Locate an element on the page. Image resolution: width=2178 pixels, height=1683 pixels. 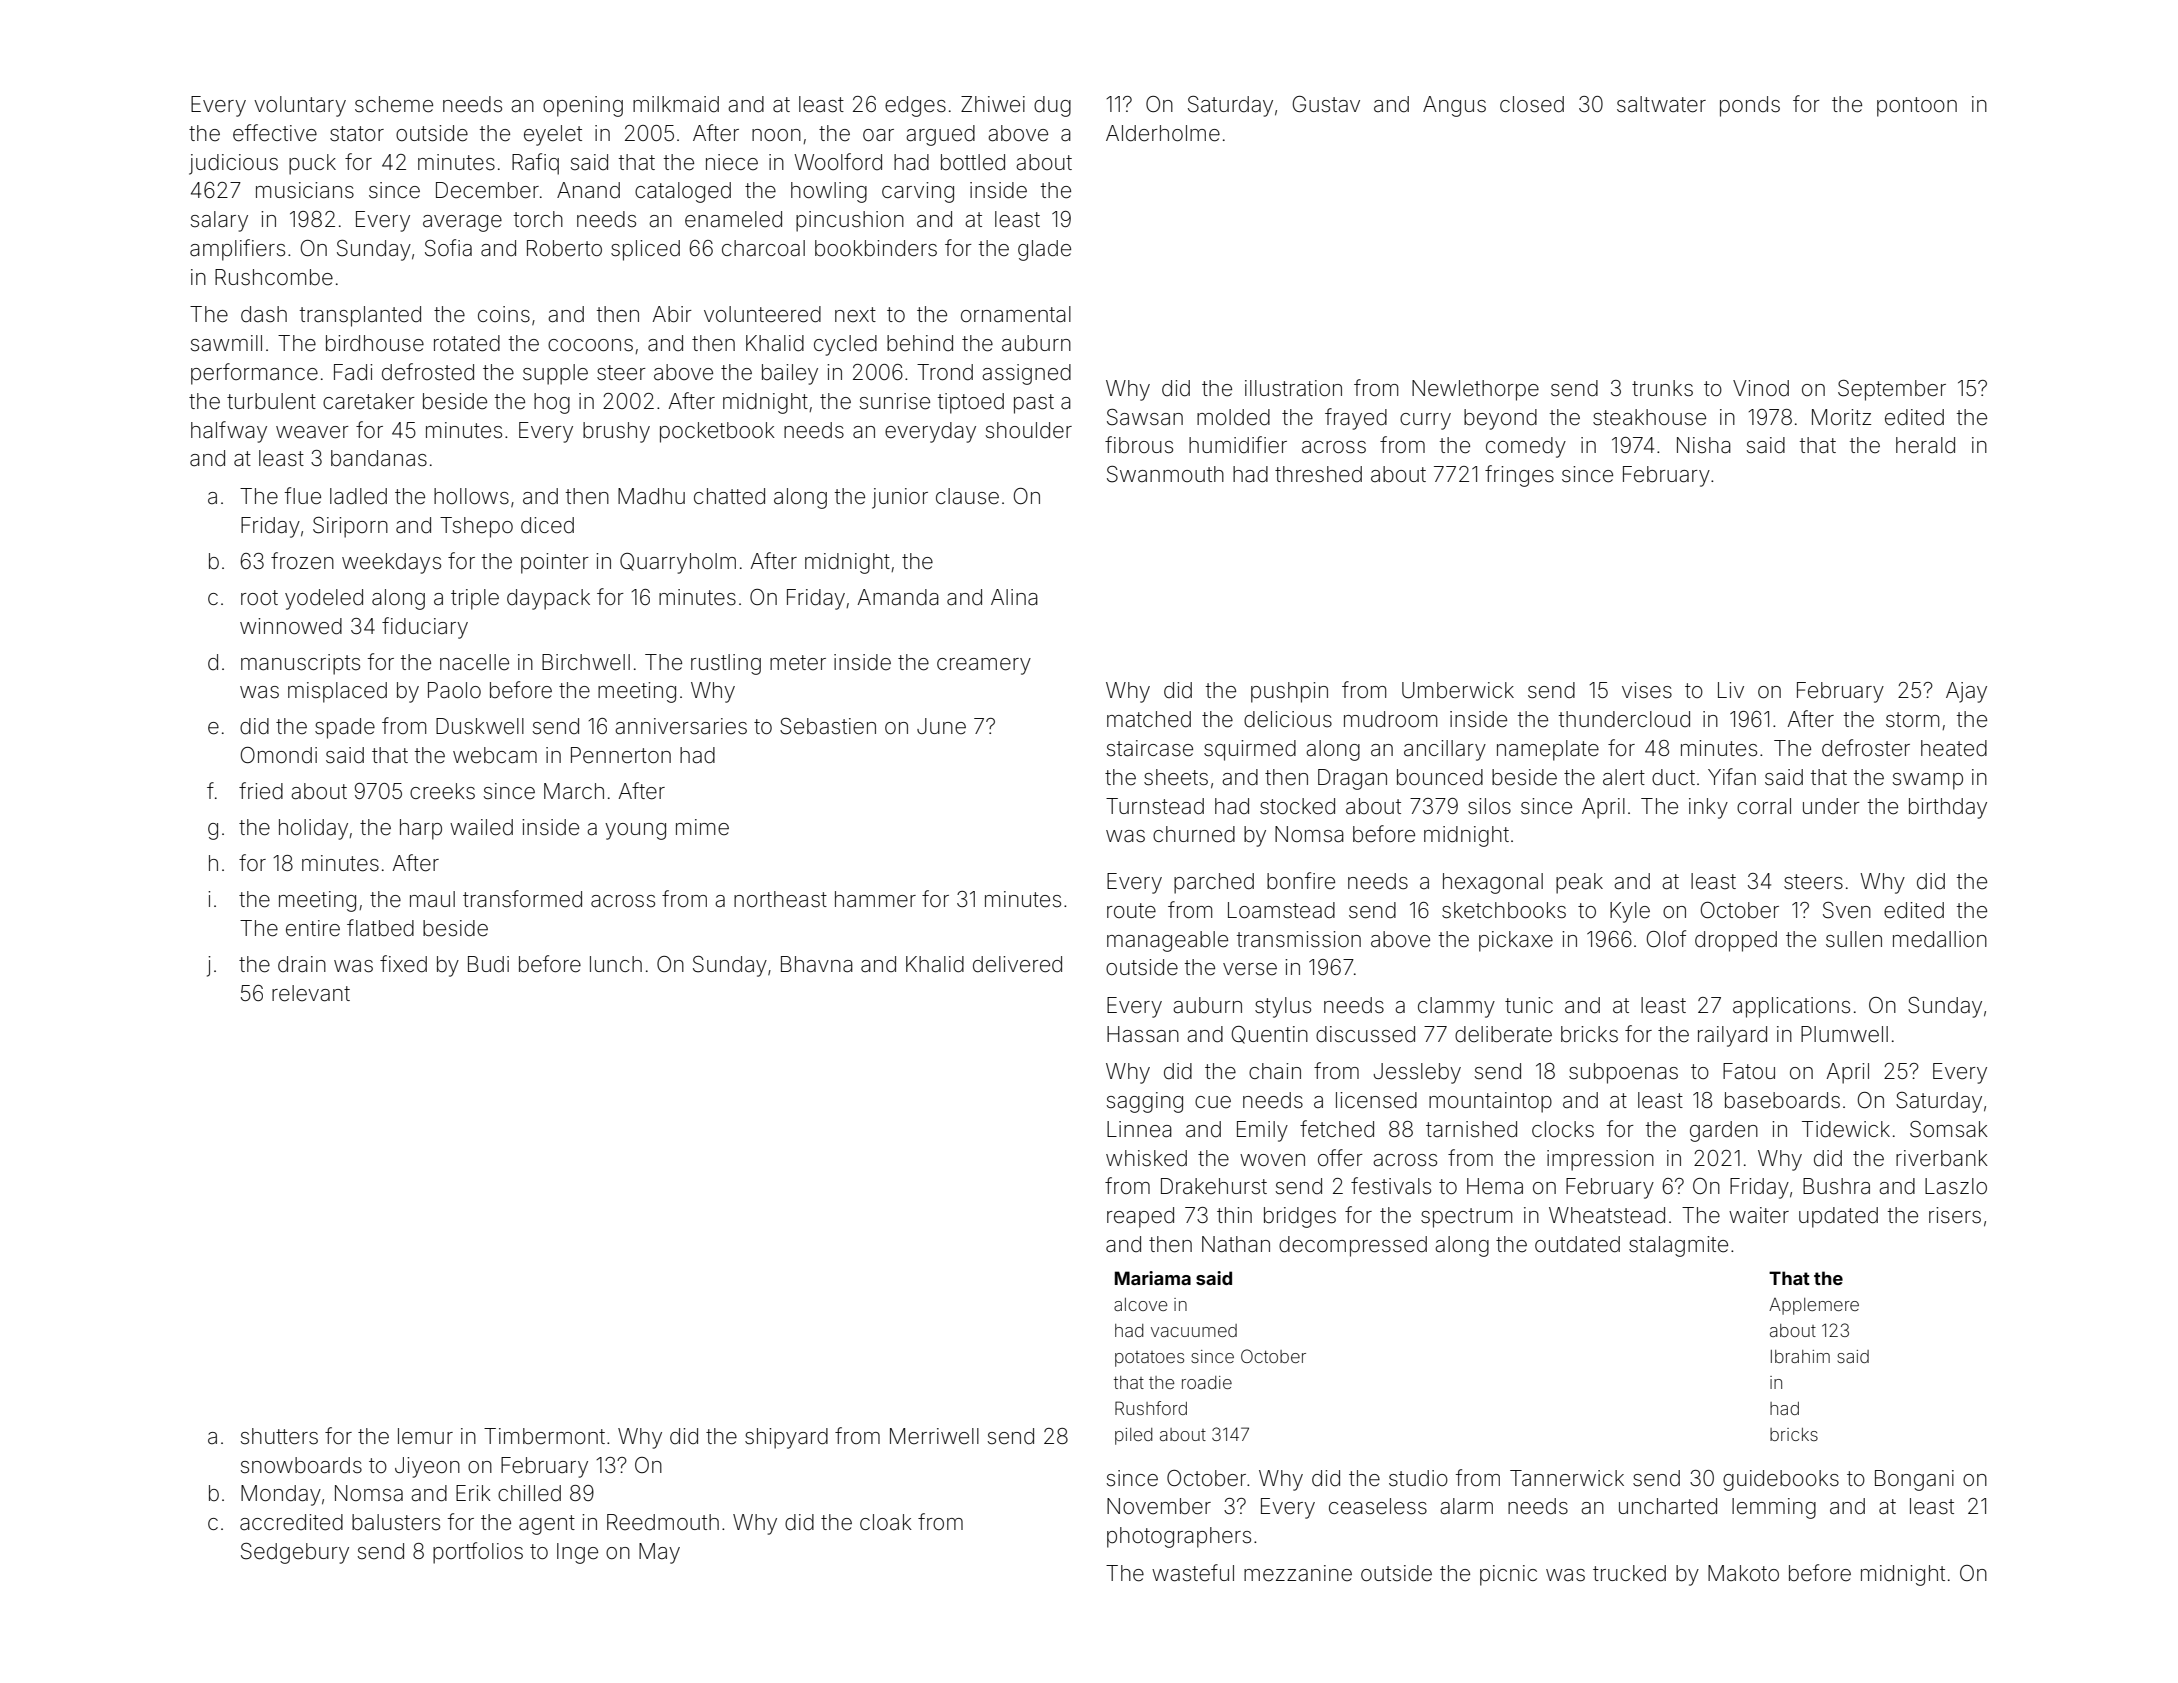
birthday is located at coordinates (1948, 808).
